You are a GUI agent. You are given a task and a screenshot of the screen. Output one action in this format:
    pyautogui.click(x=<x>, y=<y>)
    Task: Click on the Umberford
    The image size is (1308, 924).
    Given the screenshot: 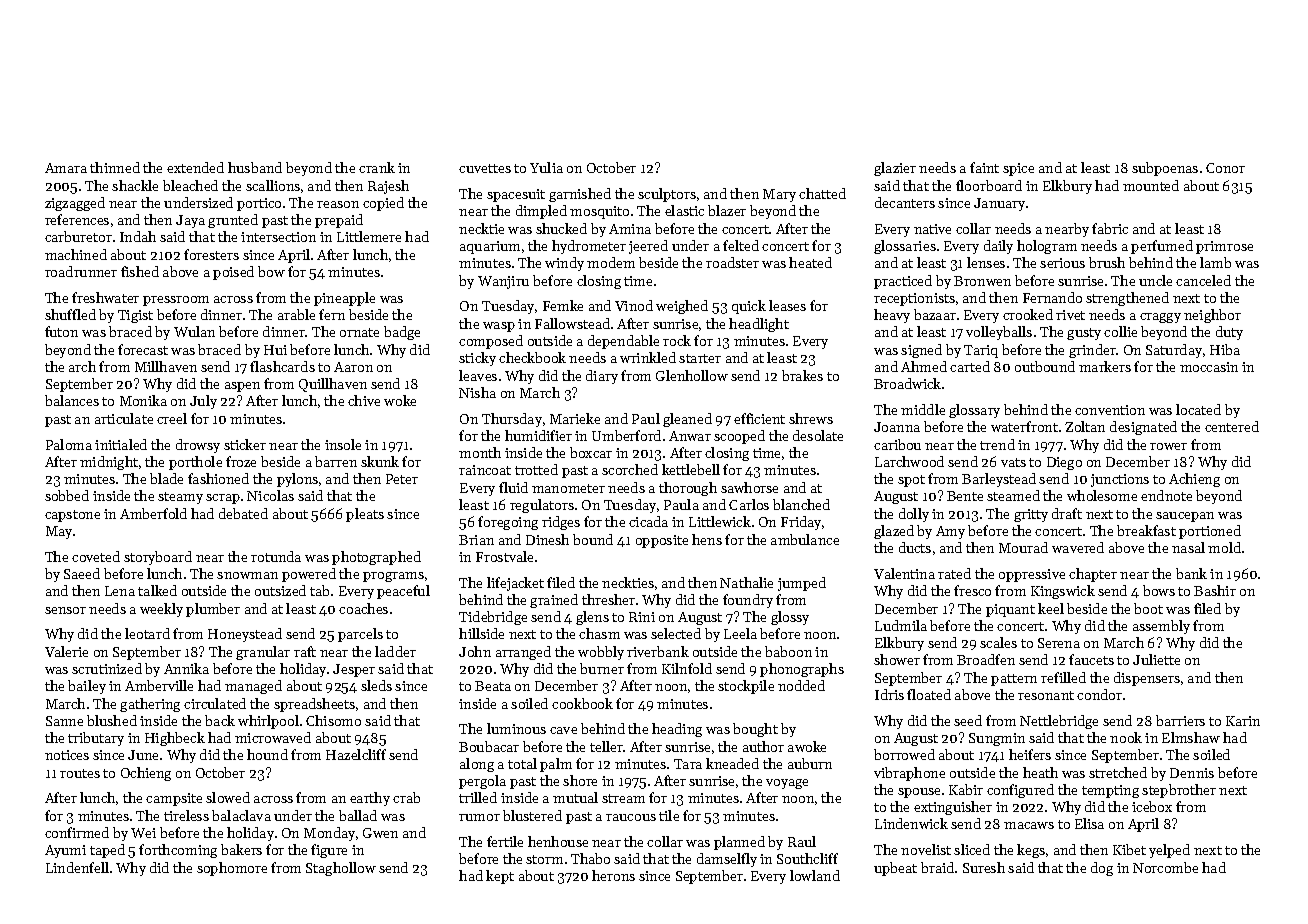 What is the action you would take?
    pyautogui.click(x=626, y=435)
